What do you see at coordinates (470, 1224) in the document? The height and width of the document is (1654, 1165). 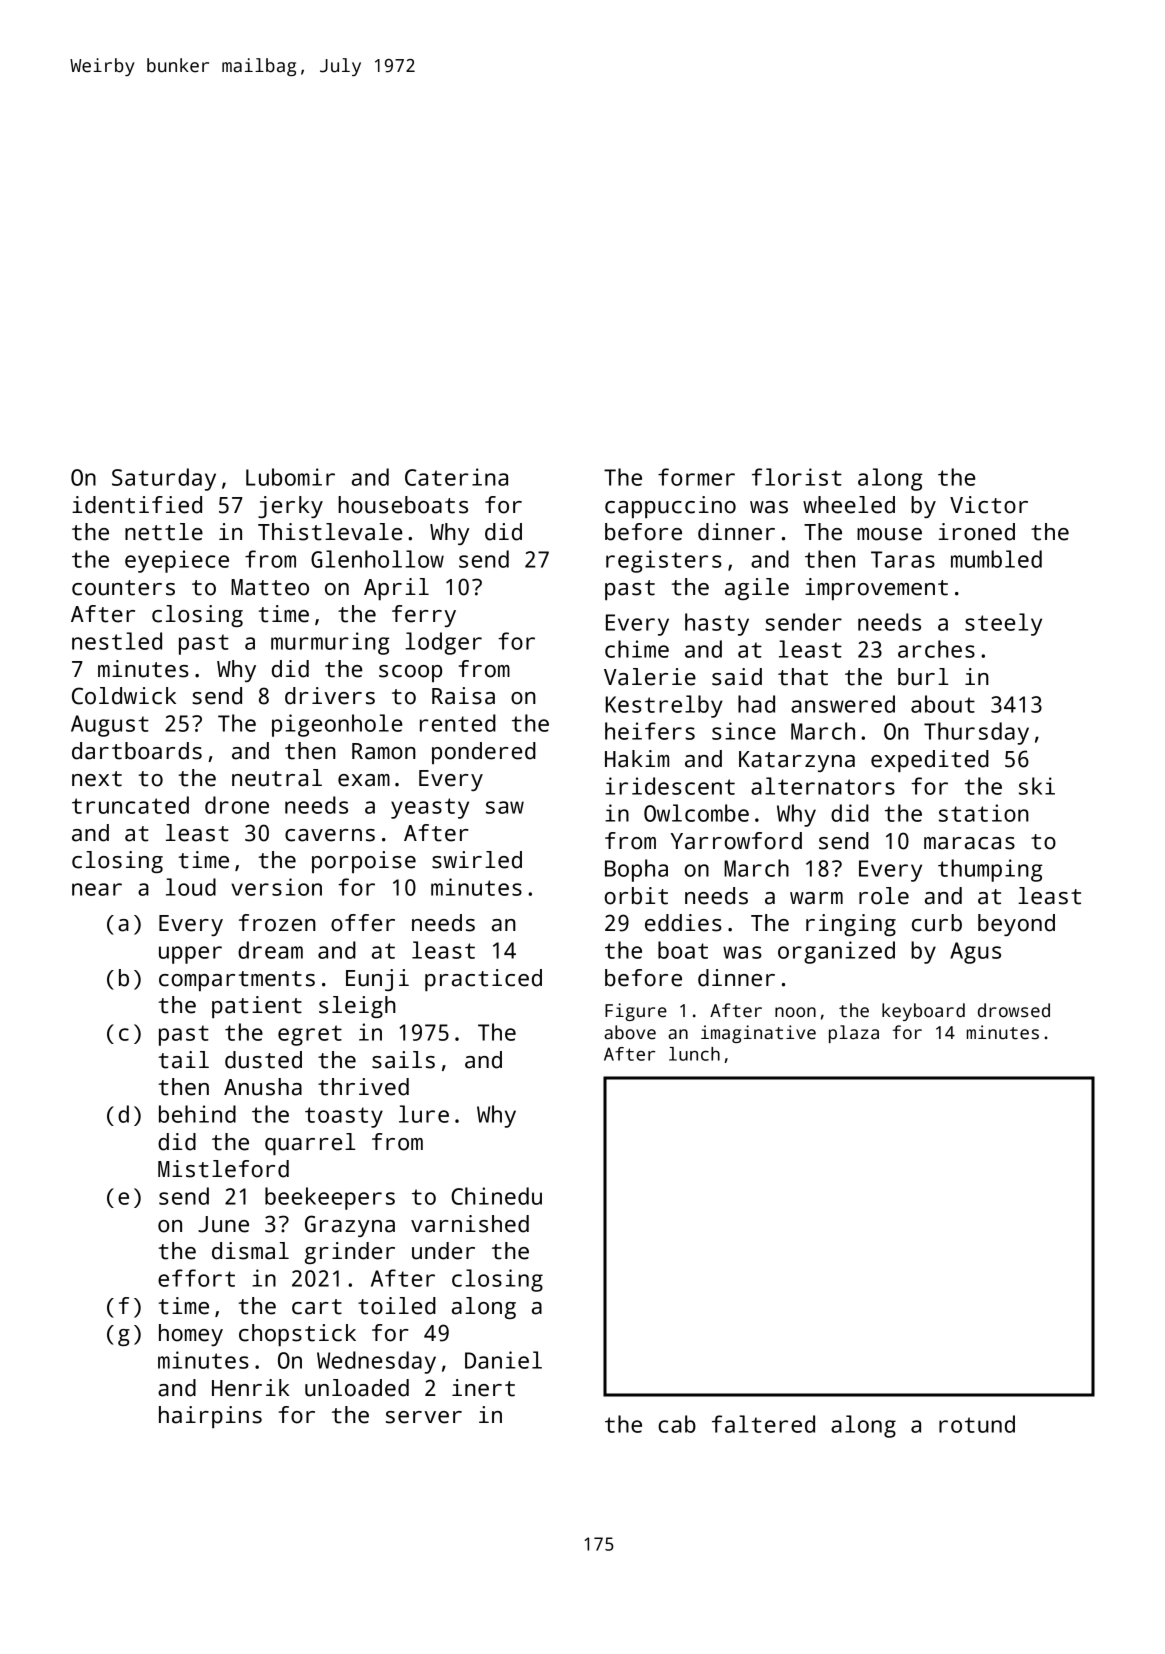 I see `varnished` at bounding box center [470, 1224].
